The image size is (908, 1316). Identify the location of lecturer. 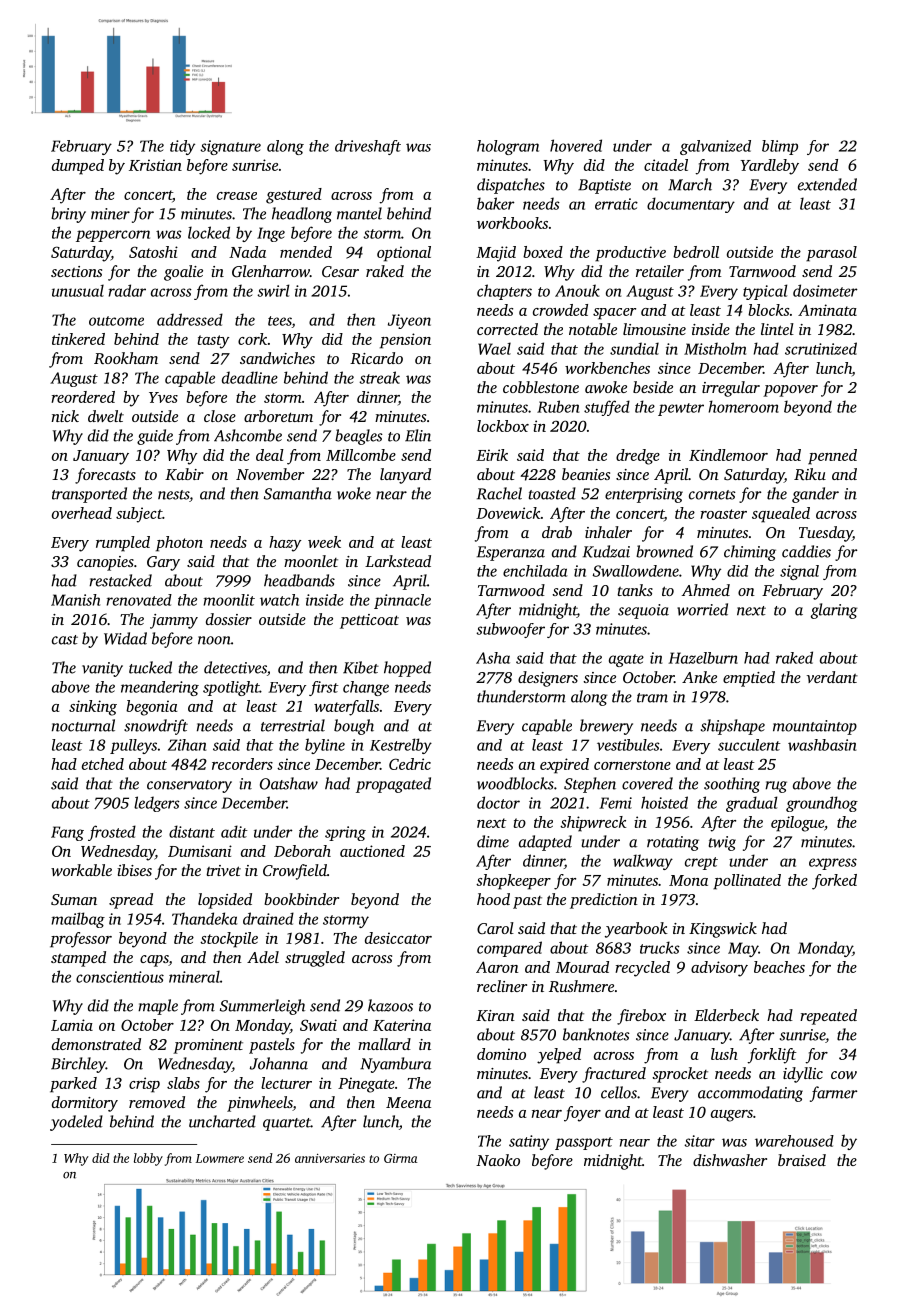
(286, 1083).
